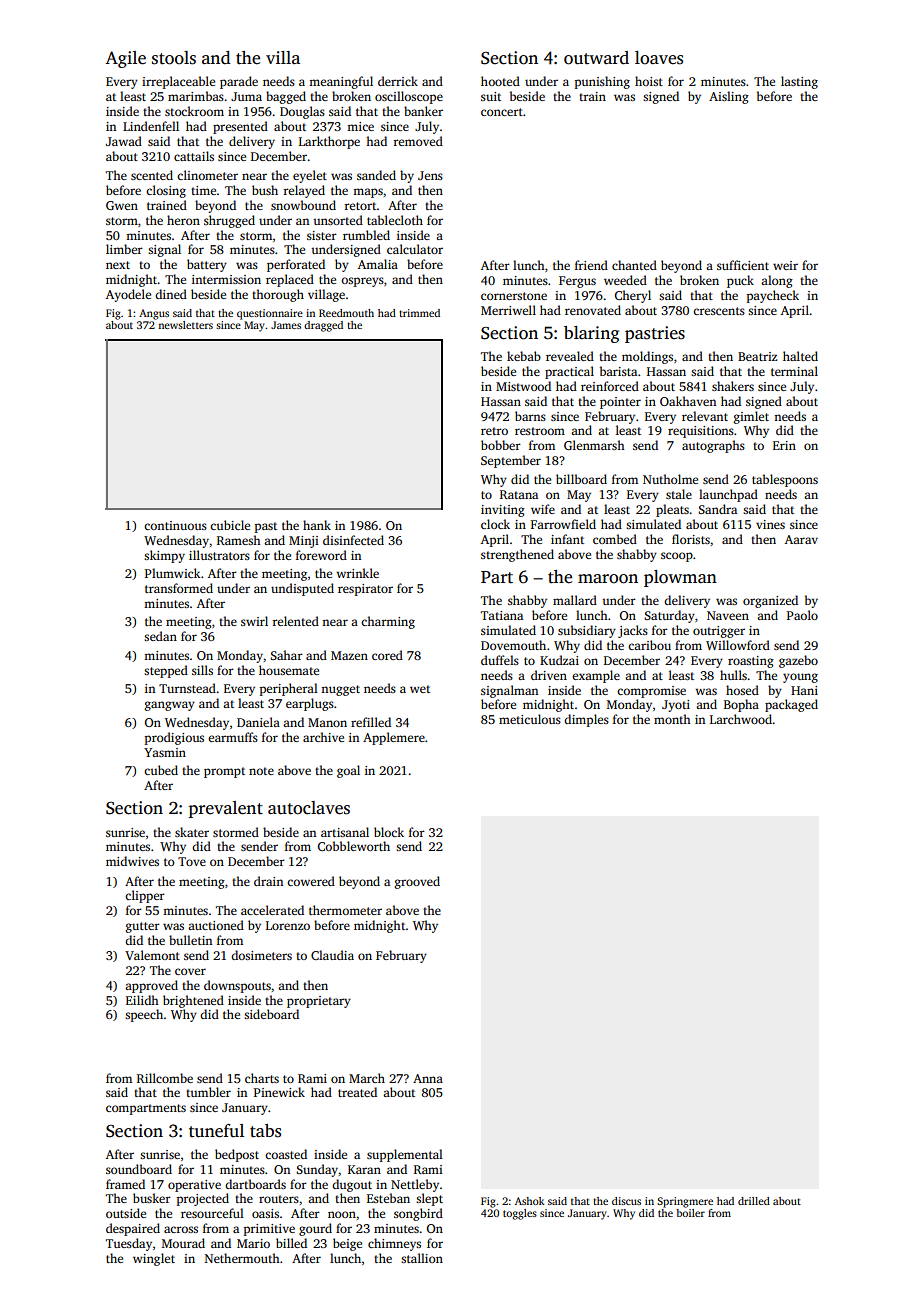 The image size is (924, 1308). What do you see at coordinates (193, 1001) in the screenshot?
I see `brightened` at bounding box center [193, 1001].
